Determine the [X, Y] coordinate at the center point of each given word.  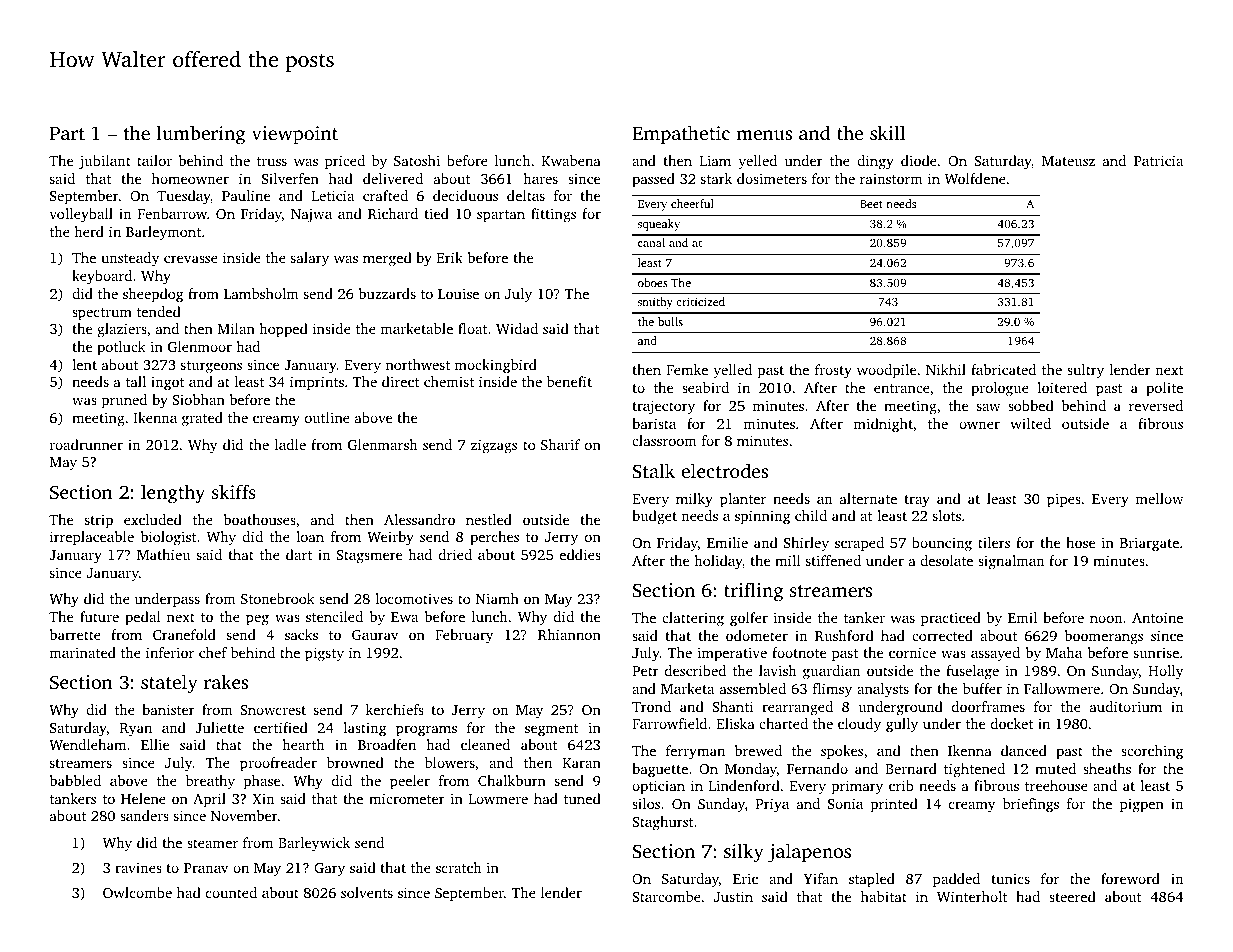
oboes [653, 282]
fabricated [1003, 369]
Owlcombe [137, 892]
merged [387, 259]
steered [1072, 896]
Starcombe [666, 896]
